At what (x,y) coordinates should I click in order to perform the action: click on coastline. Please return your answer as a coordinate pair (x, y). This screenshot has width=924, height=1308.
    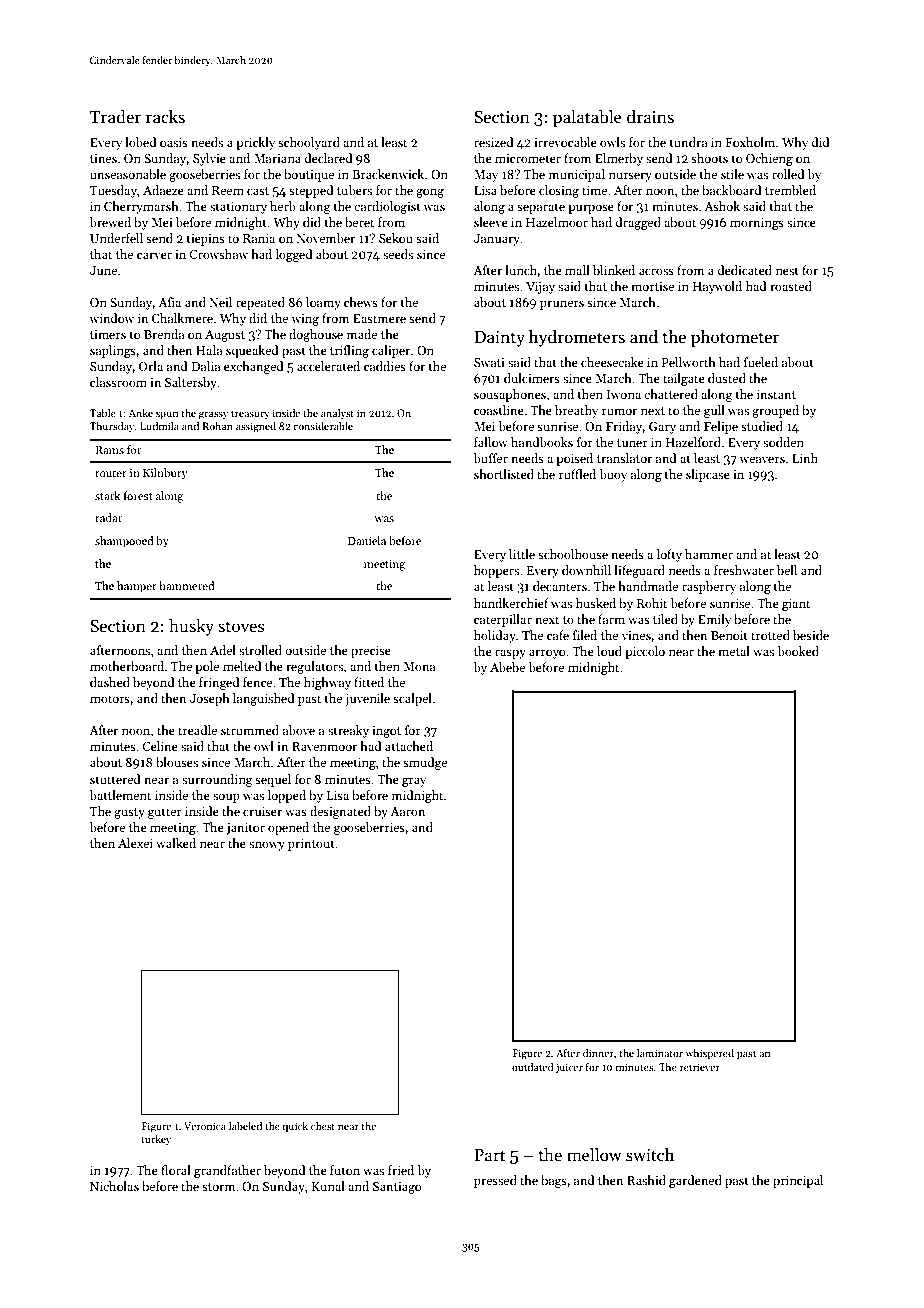
    Looking at the image, I should click on (499, 410).
